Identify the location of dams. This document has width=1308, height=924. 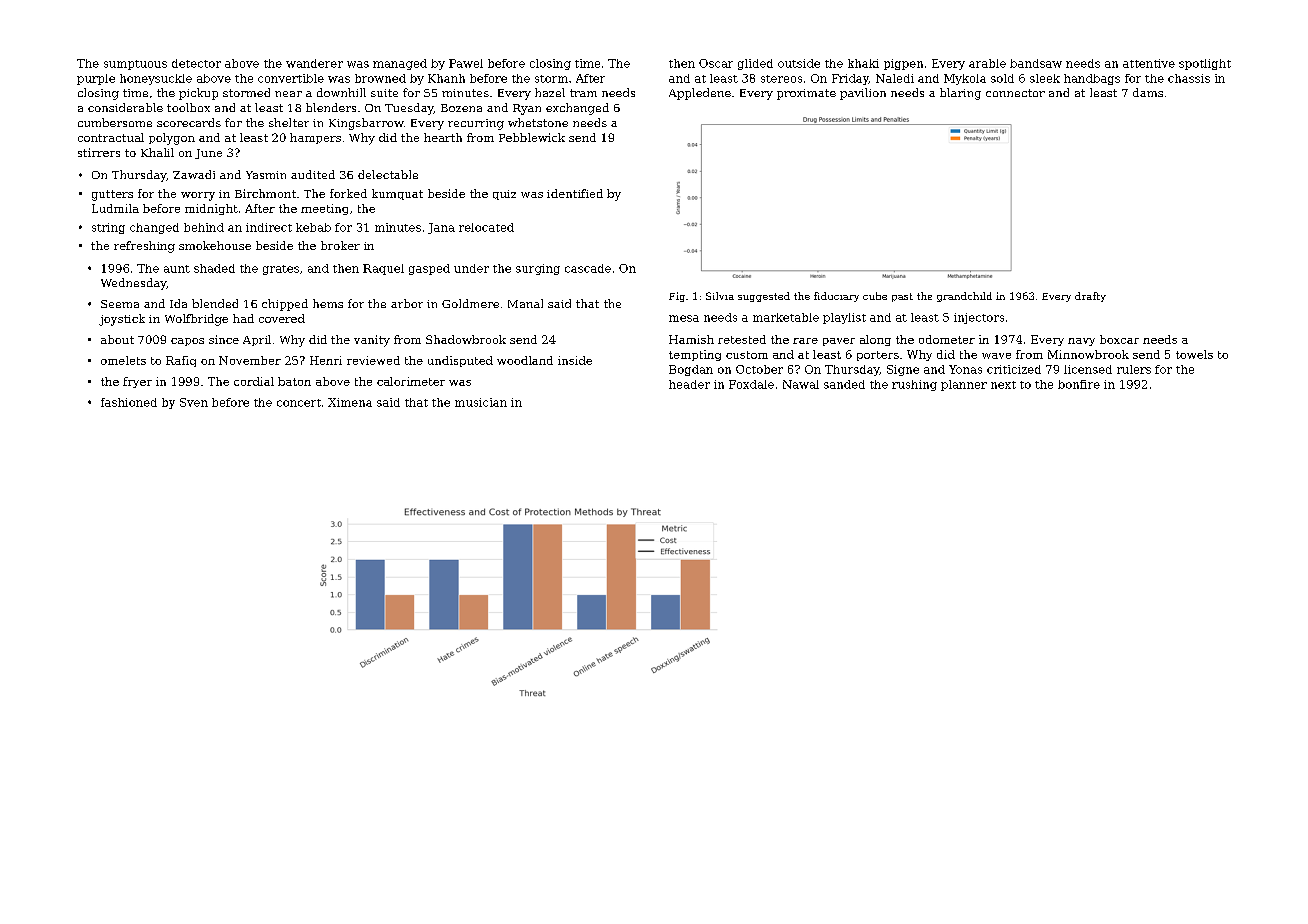
(1148, 92).
